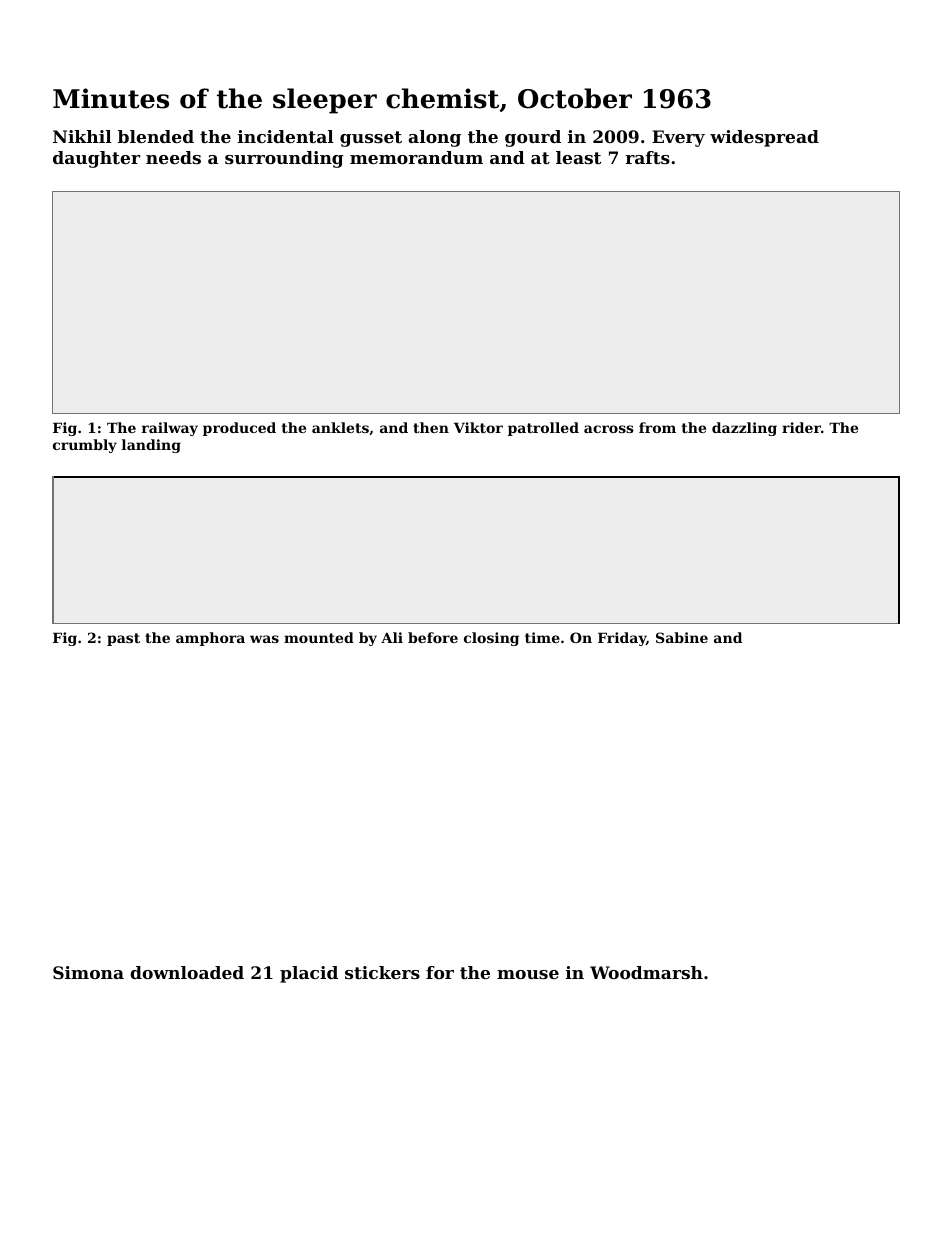 The image size is (952, 1233). Describe the element at coordinates (622, 639) in the screenshot. I see `Friday` at that location.
